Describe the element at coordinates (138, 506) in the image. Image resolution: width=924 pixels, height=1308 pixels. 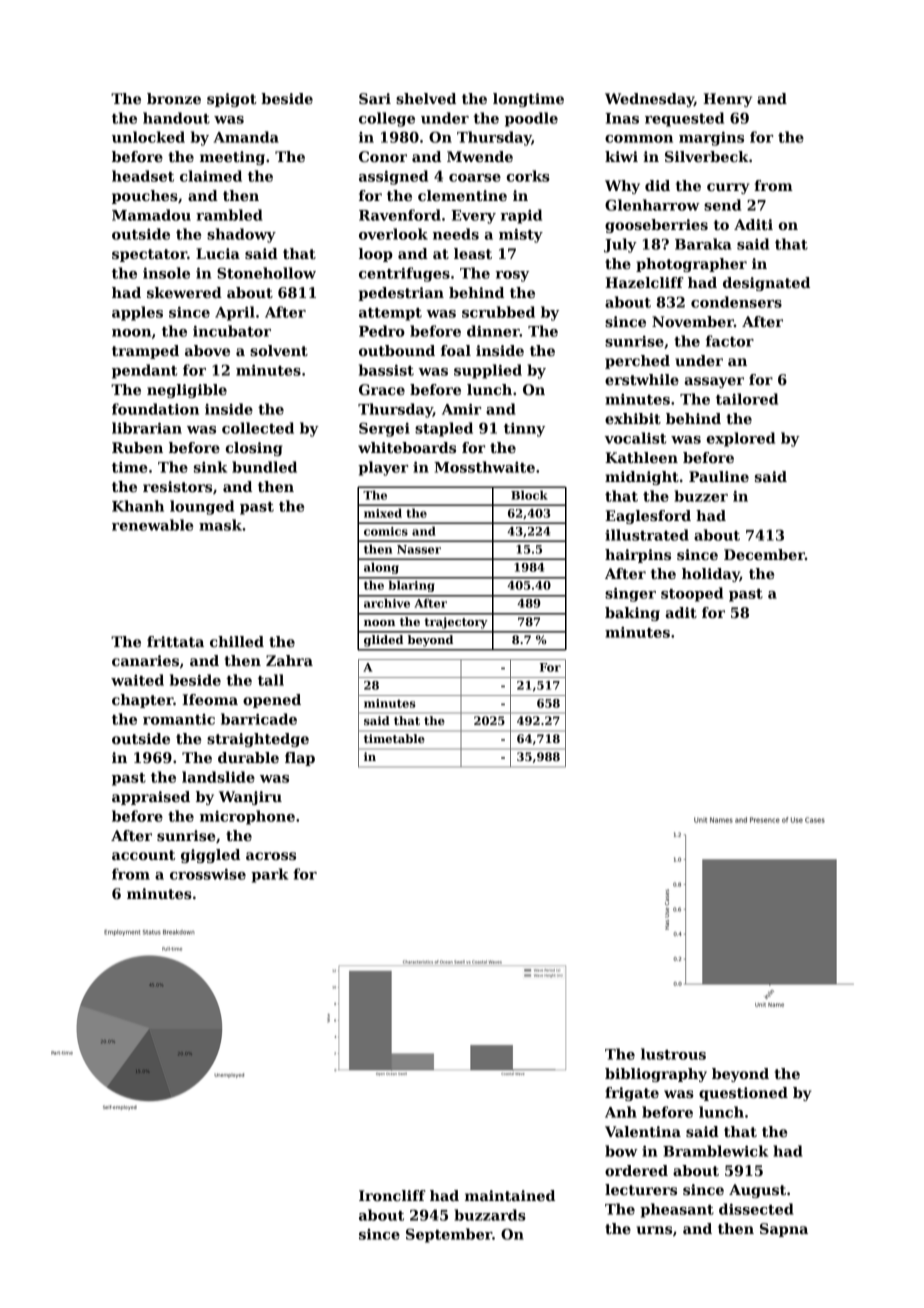
I see `Khanh` at that location.
